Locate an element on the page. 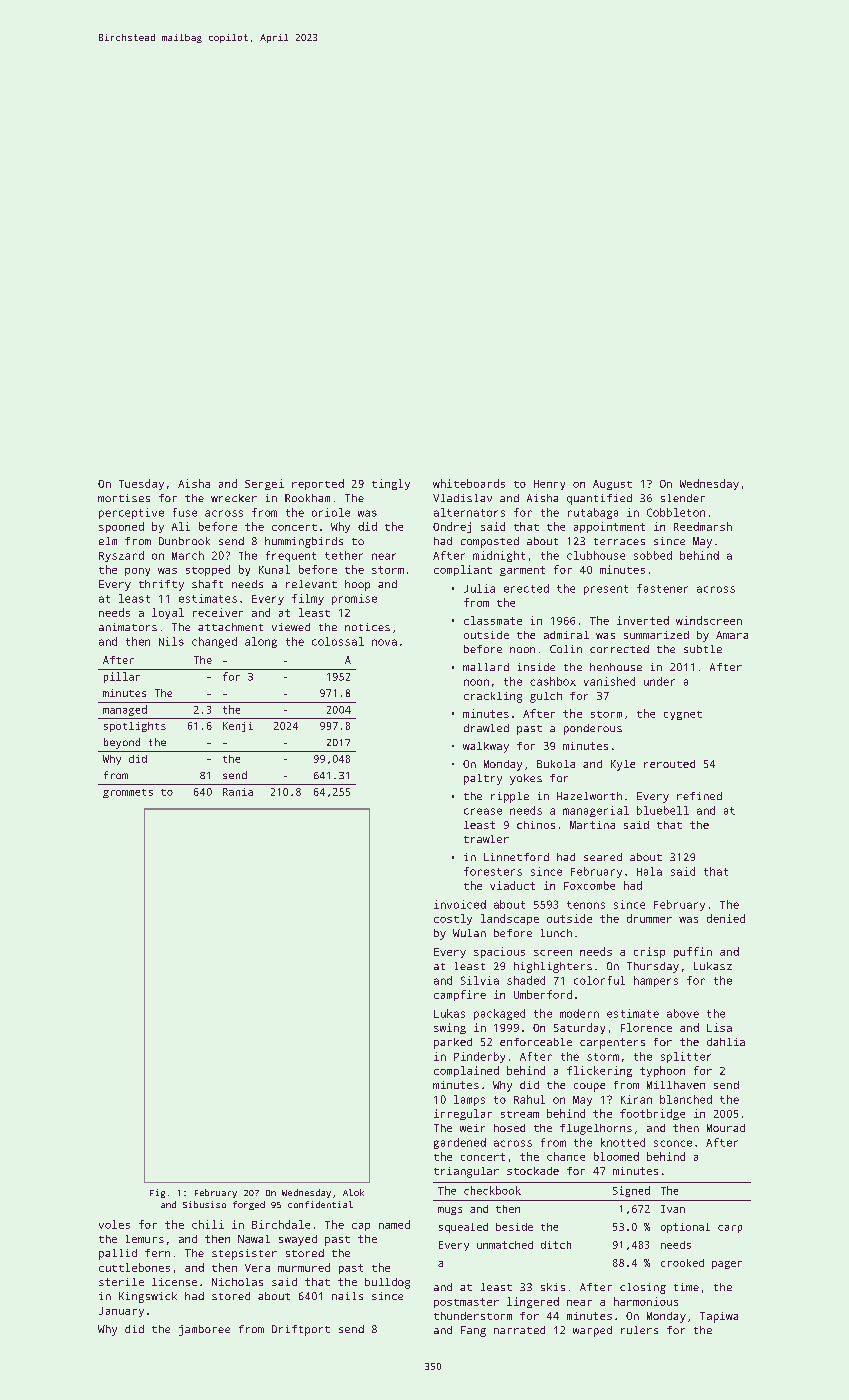  Nicholas is located at coordinates (237, 1282).
